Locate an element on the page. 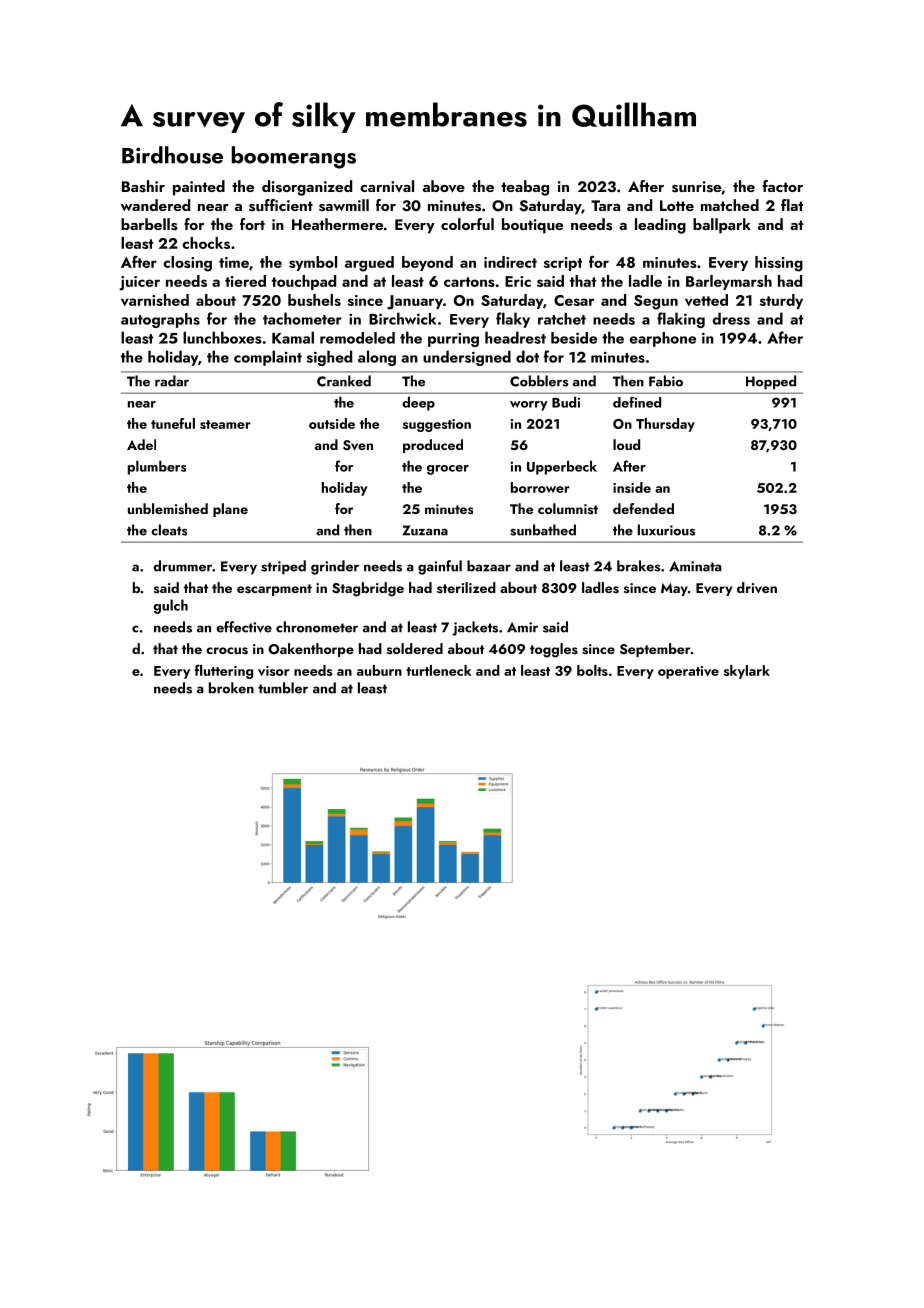  flat is located at coordinates (792, 205).
